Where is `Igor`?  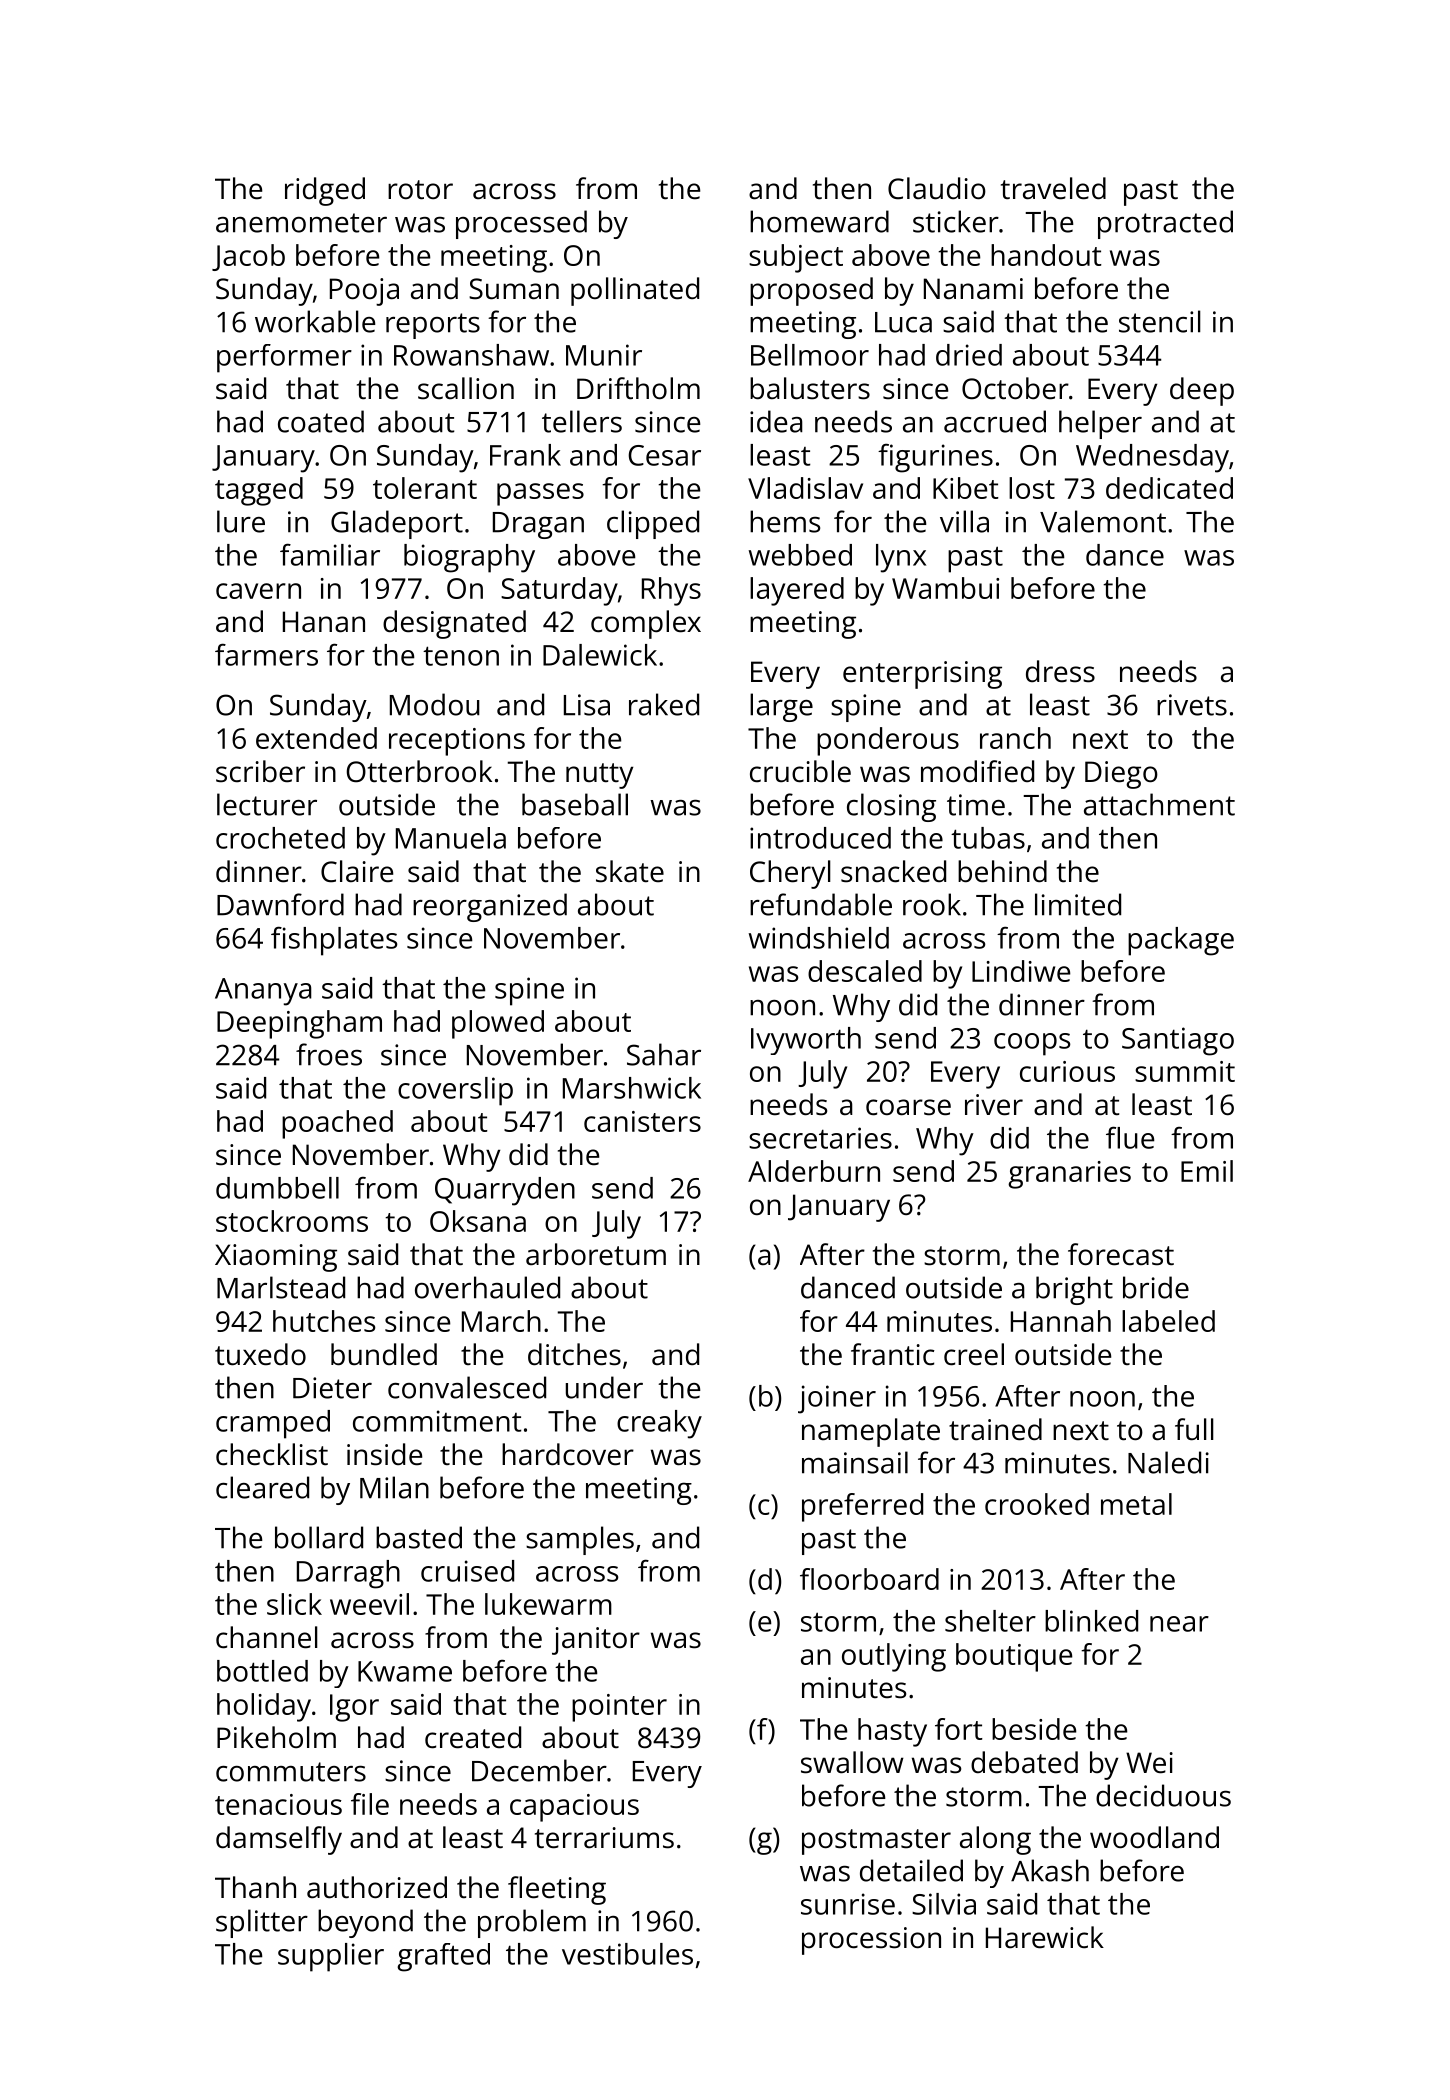 Igor is located at coordinates (354, 1708).
